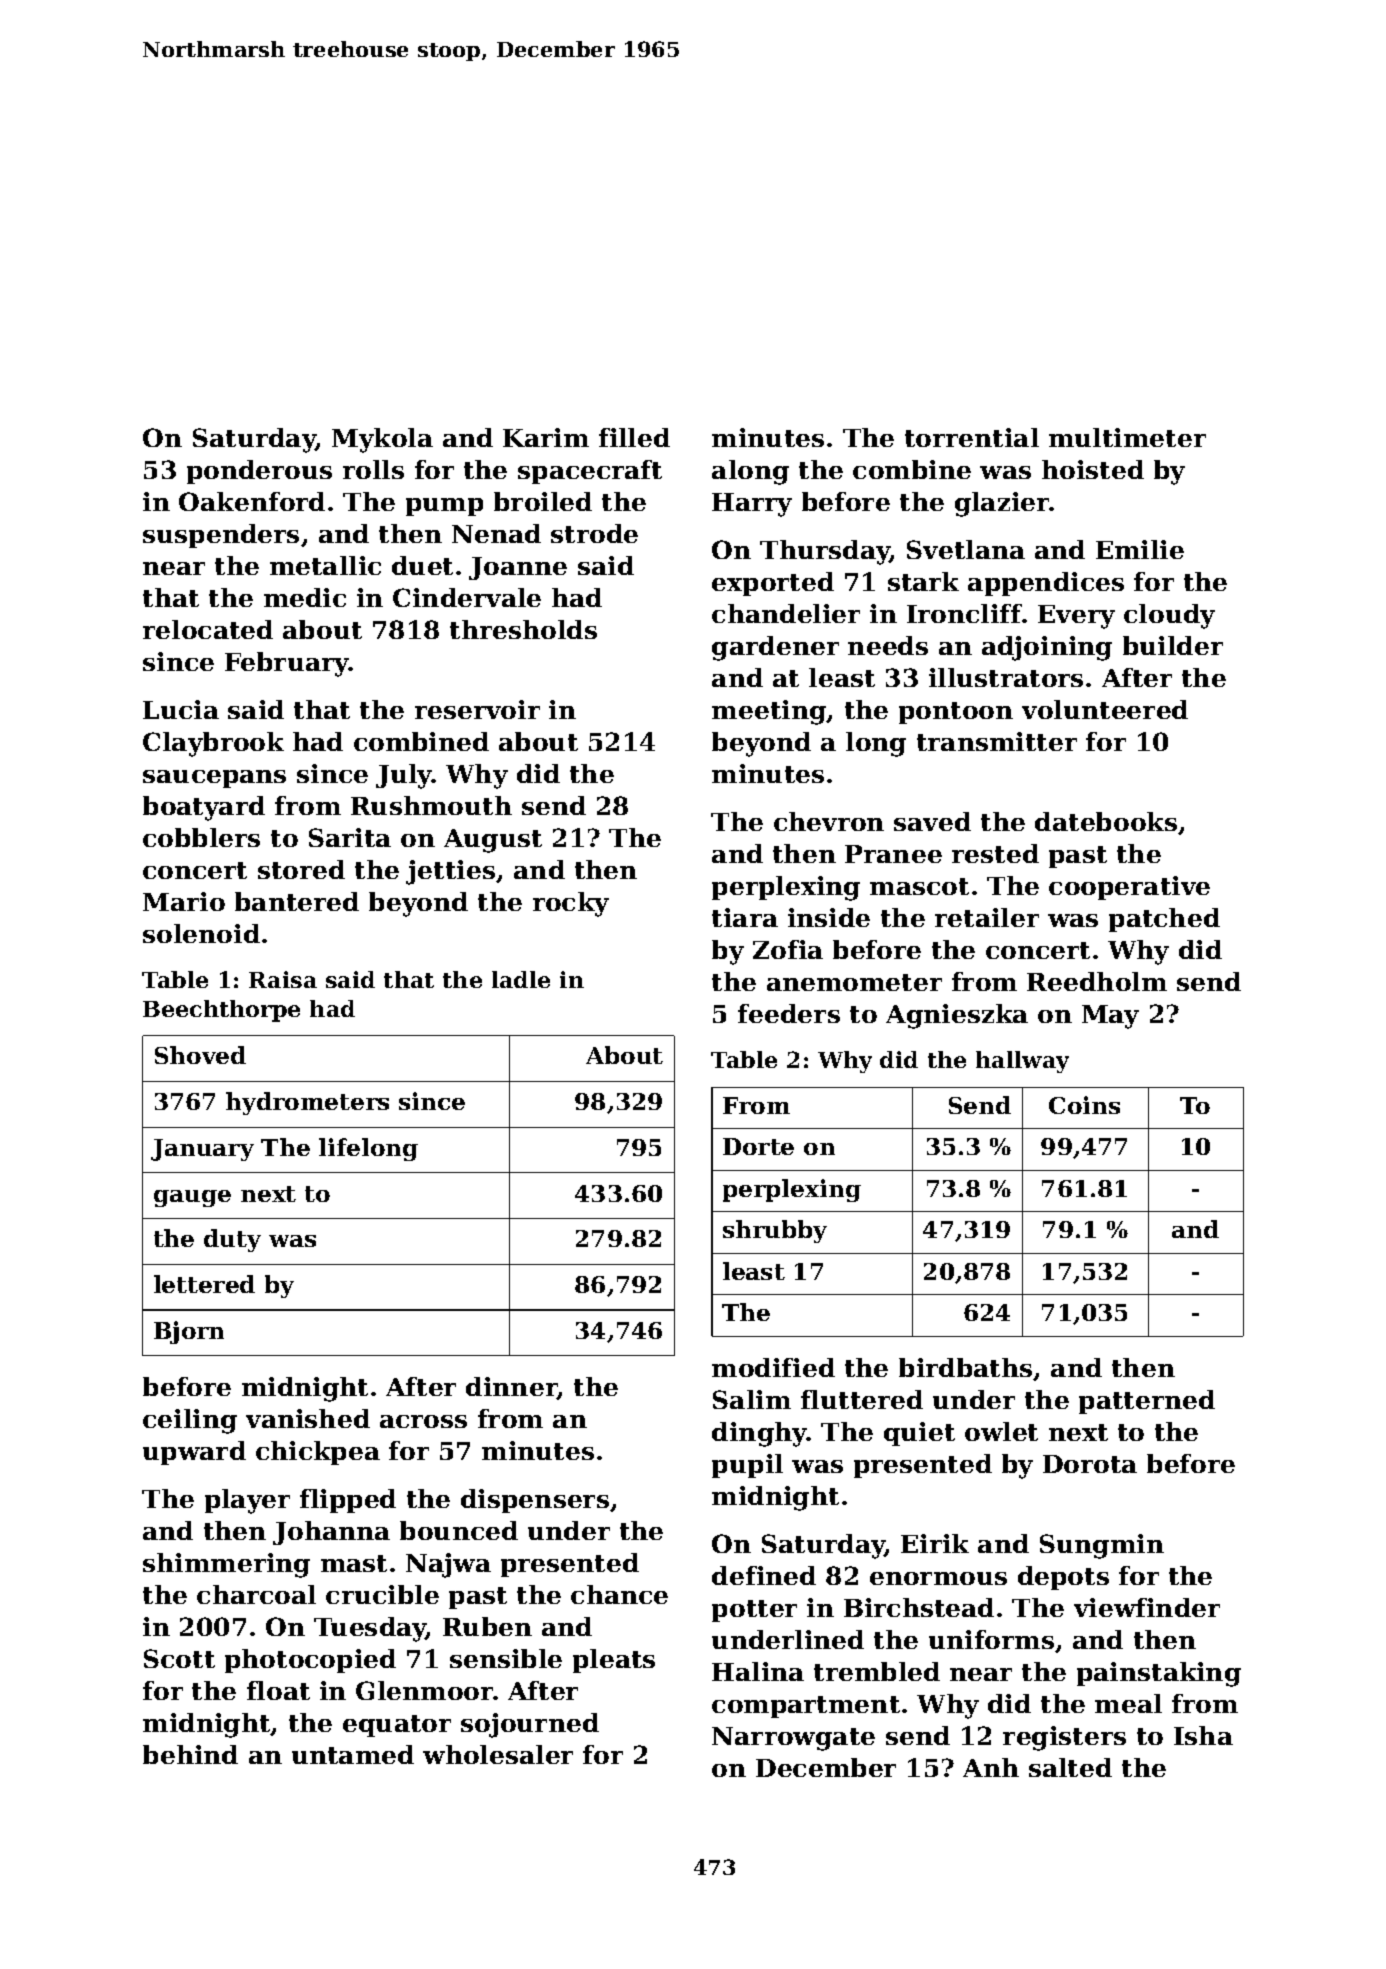  What do you see at coordinates (754, 1611) in the page?
I see `potter` at bounding box center [754, 1611].
